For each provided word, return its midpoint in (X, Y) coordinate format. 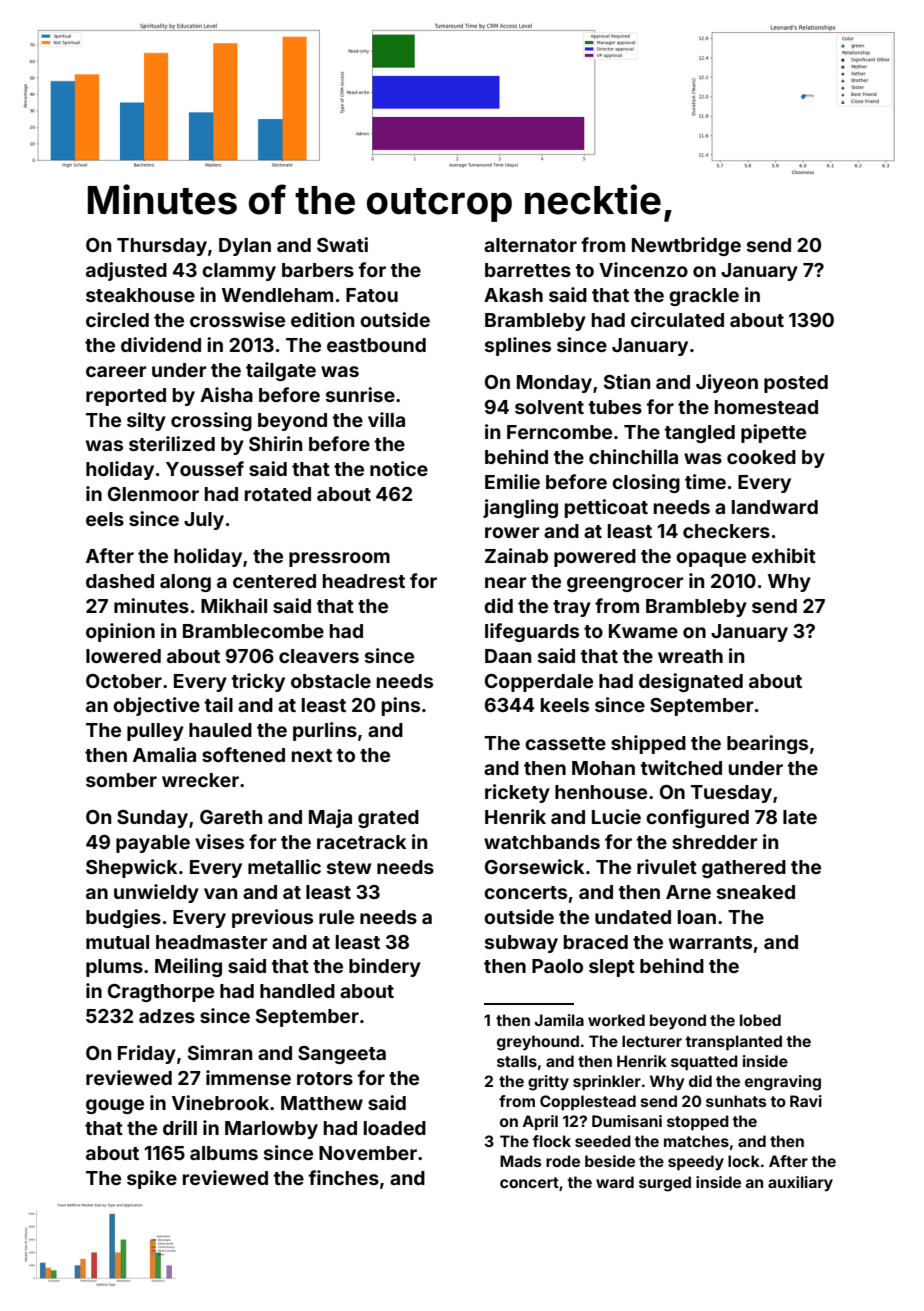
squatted (704, 1062)
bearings (767, 744)
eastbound (376, 345)
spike (152, 1179)
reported (126, 397)
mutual (117, 942)
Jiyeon (727, 383)
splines (518, 346)
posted (796, 384)
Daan (508, 656)
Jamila (559, 1020)
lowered (123, 656)
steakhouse (140, 295)
